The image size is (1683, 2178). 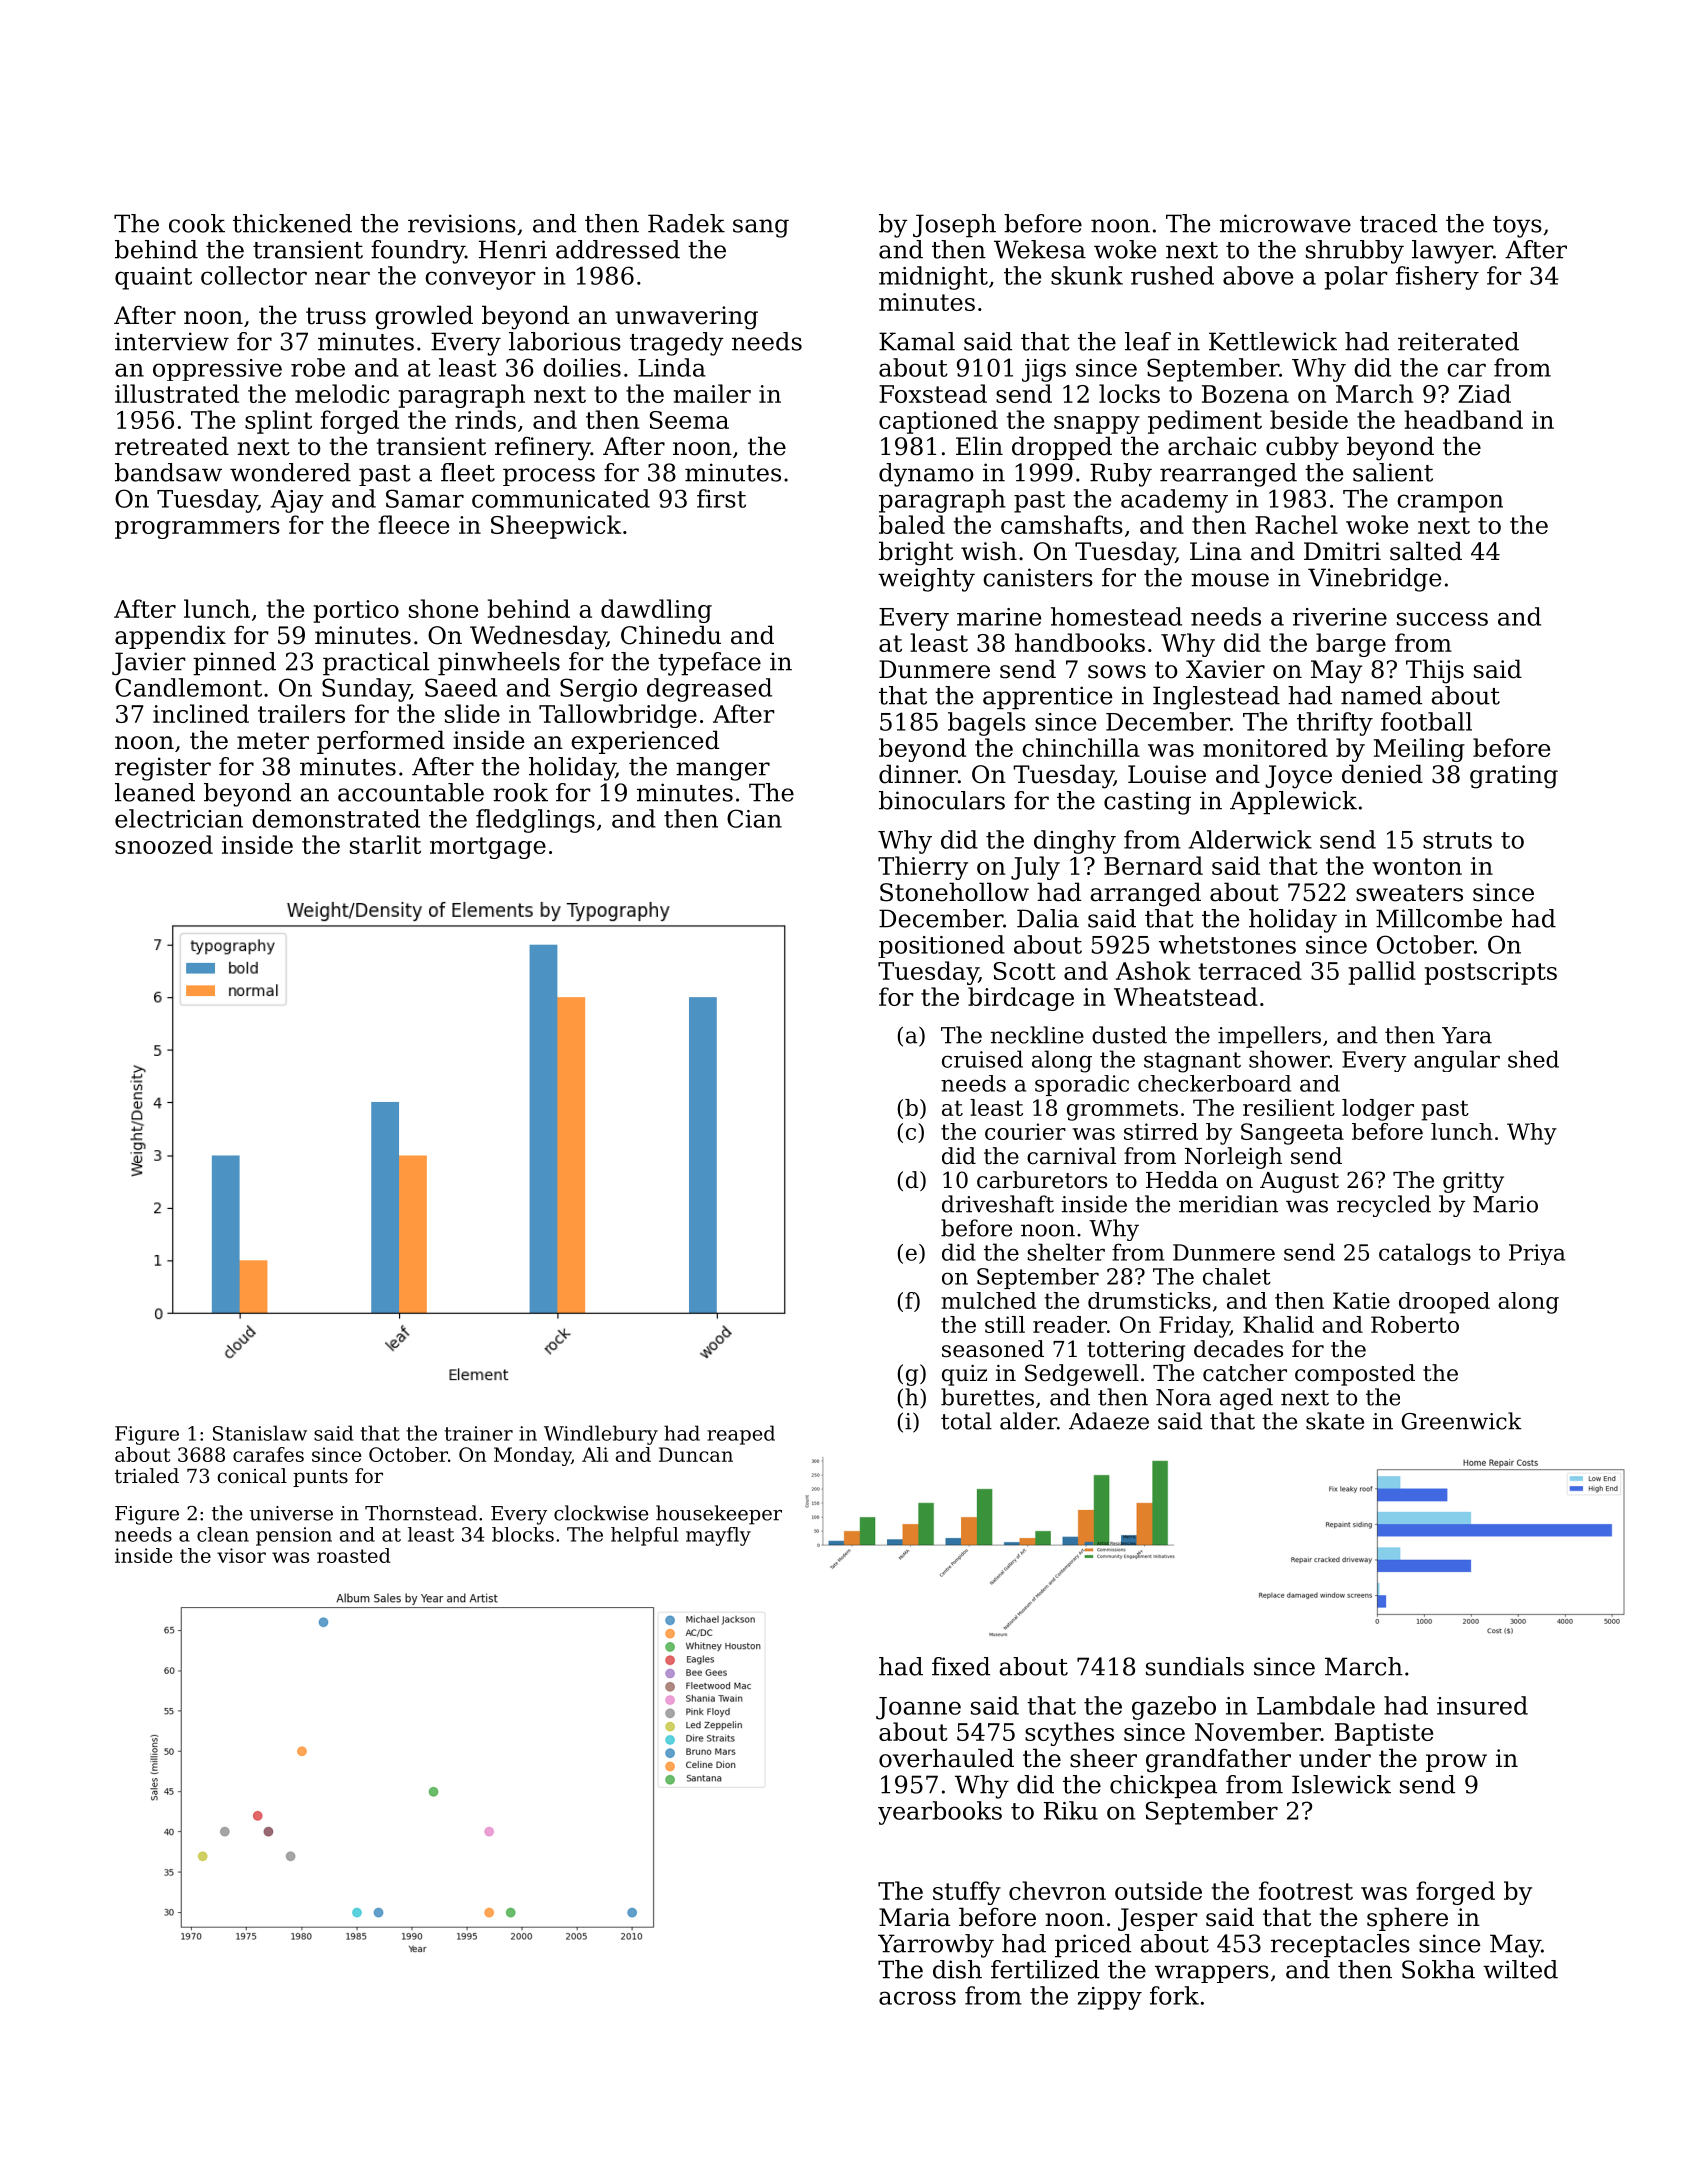 What do you see at coordinates (260, 1433) in the screenshot?
I see `Stanislaw` at bounding box center [260, 1433].
